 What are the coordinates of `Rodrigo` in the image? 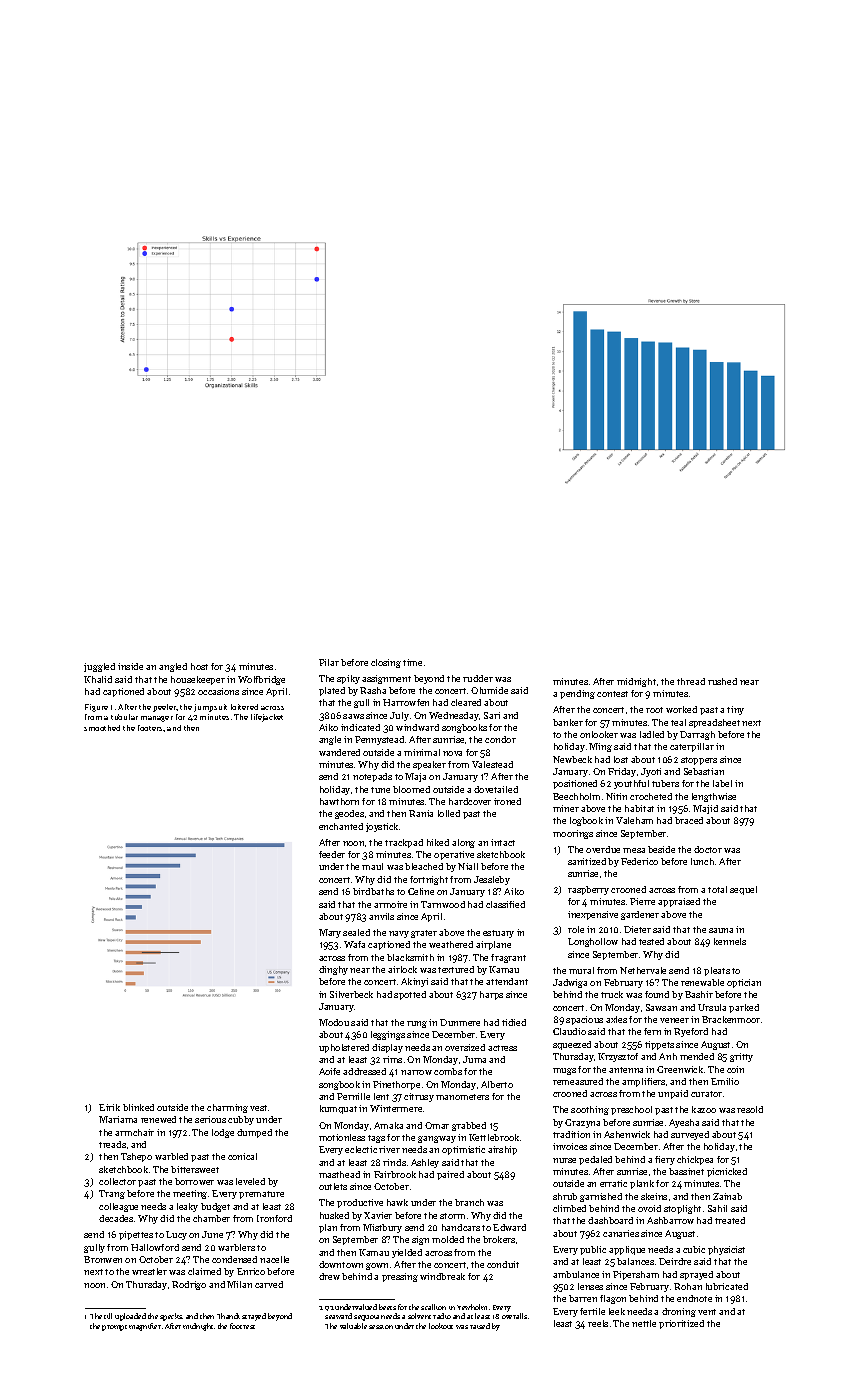 It's located at (189, 1285).
